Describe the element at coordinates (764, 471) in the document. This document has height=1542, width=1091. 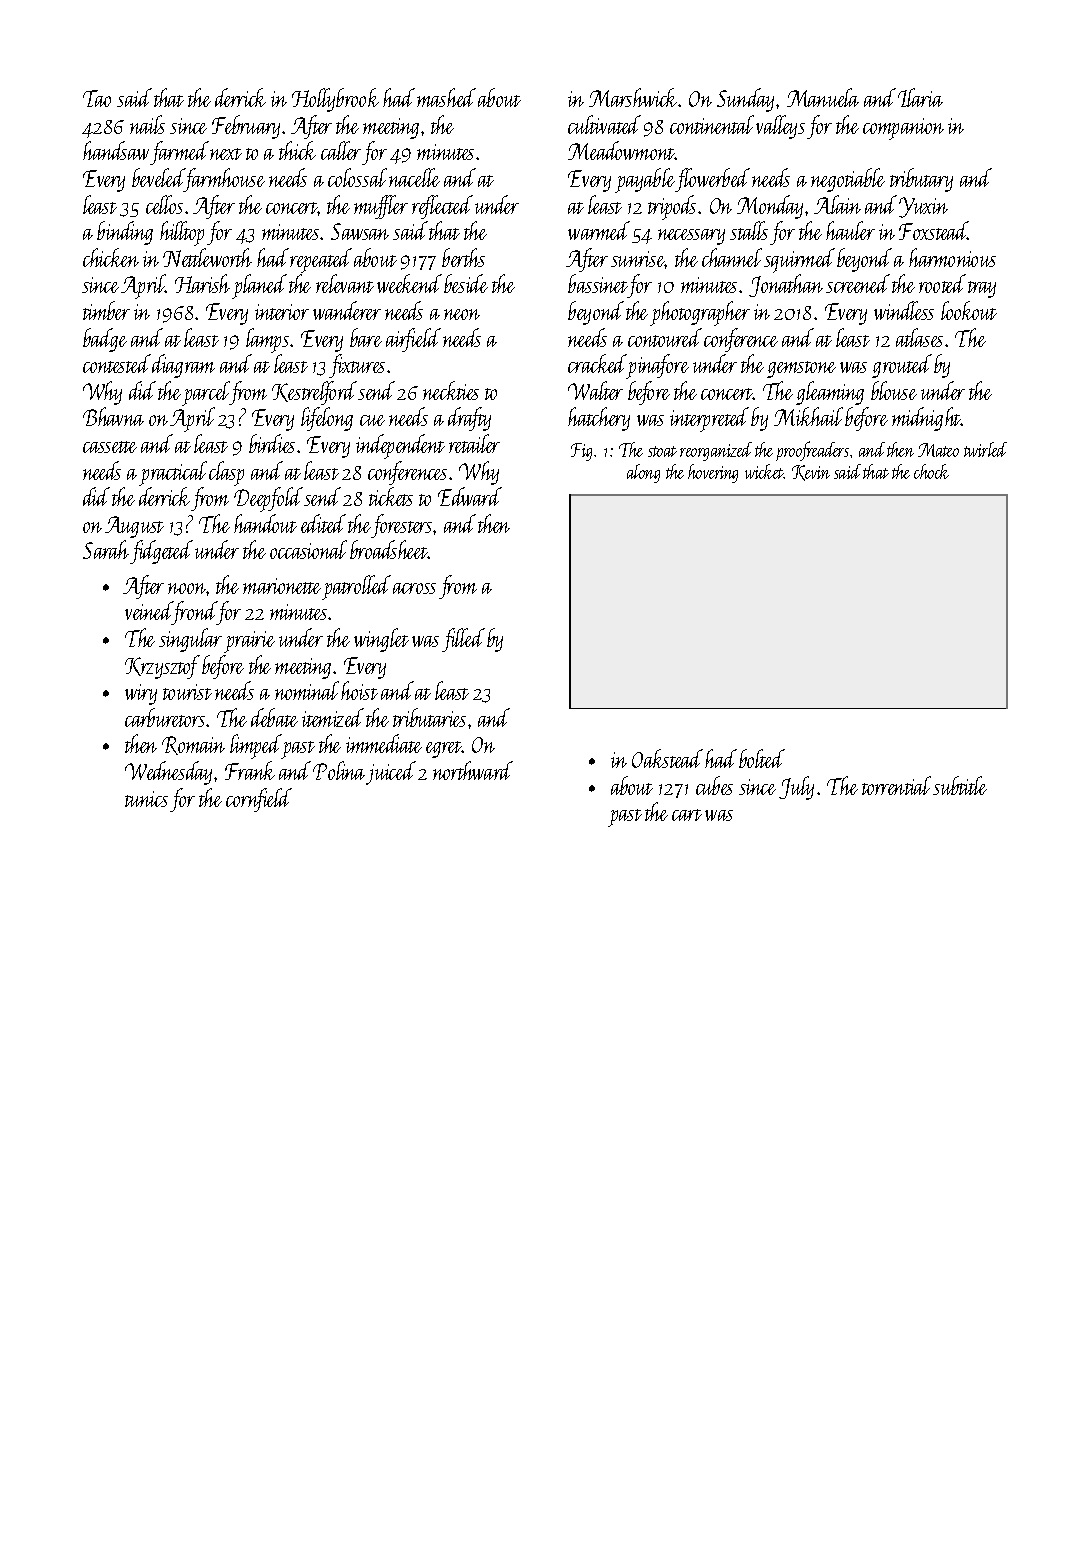
I see `wicket` at that location.
